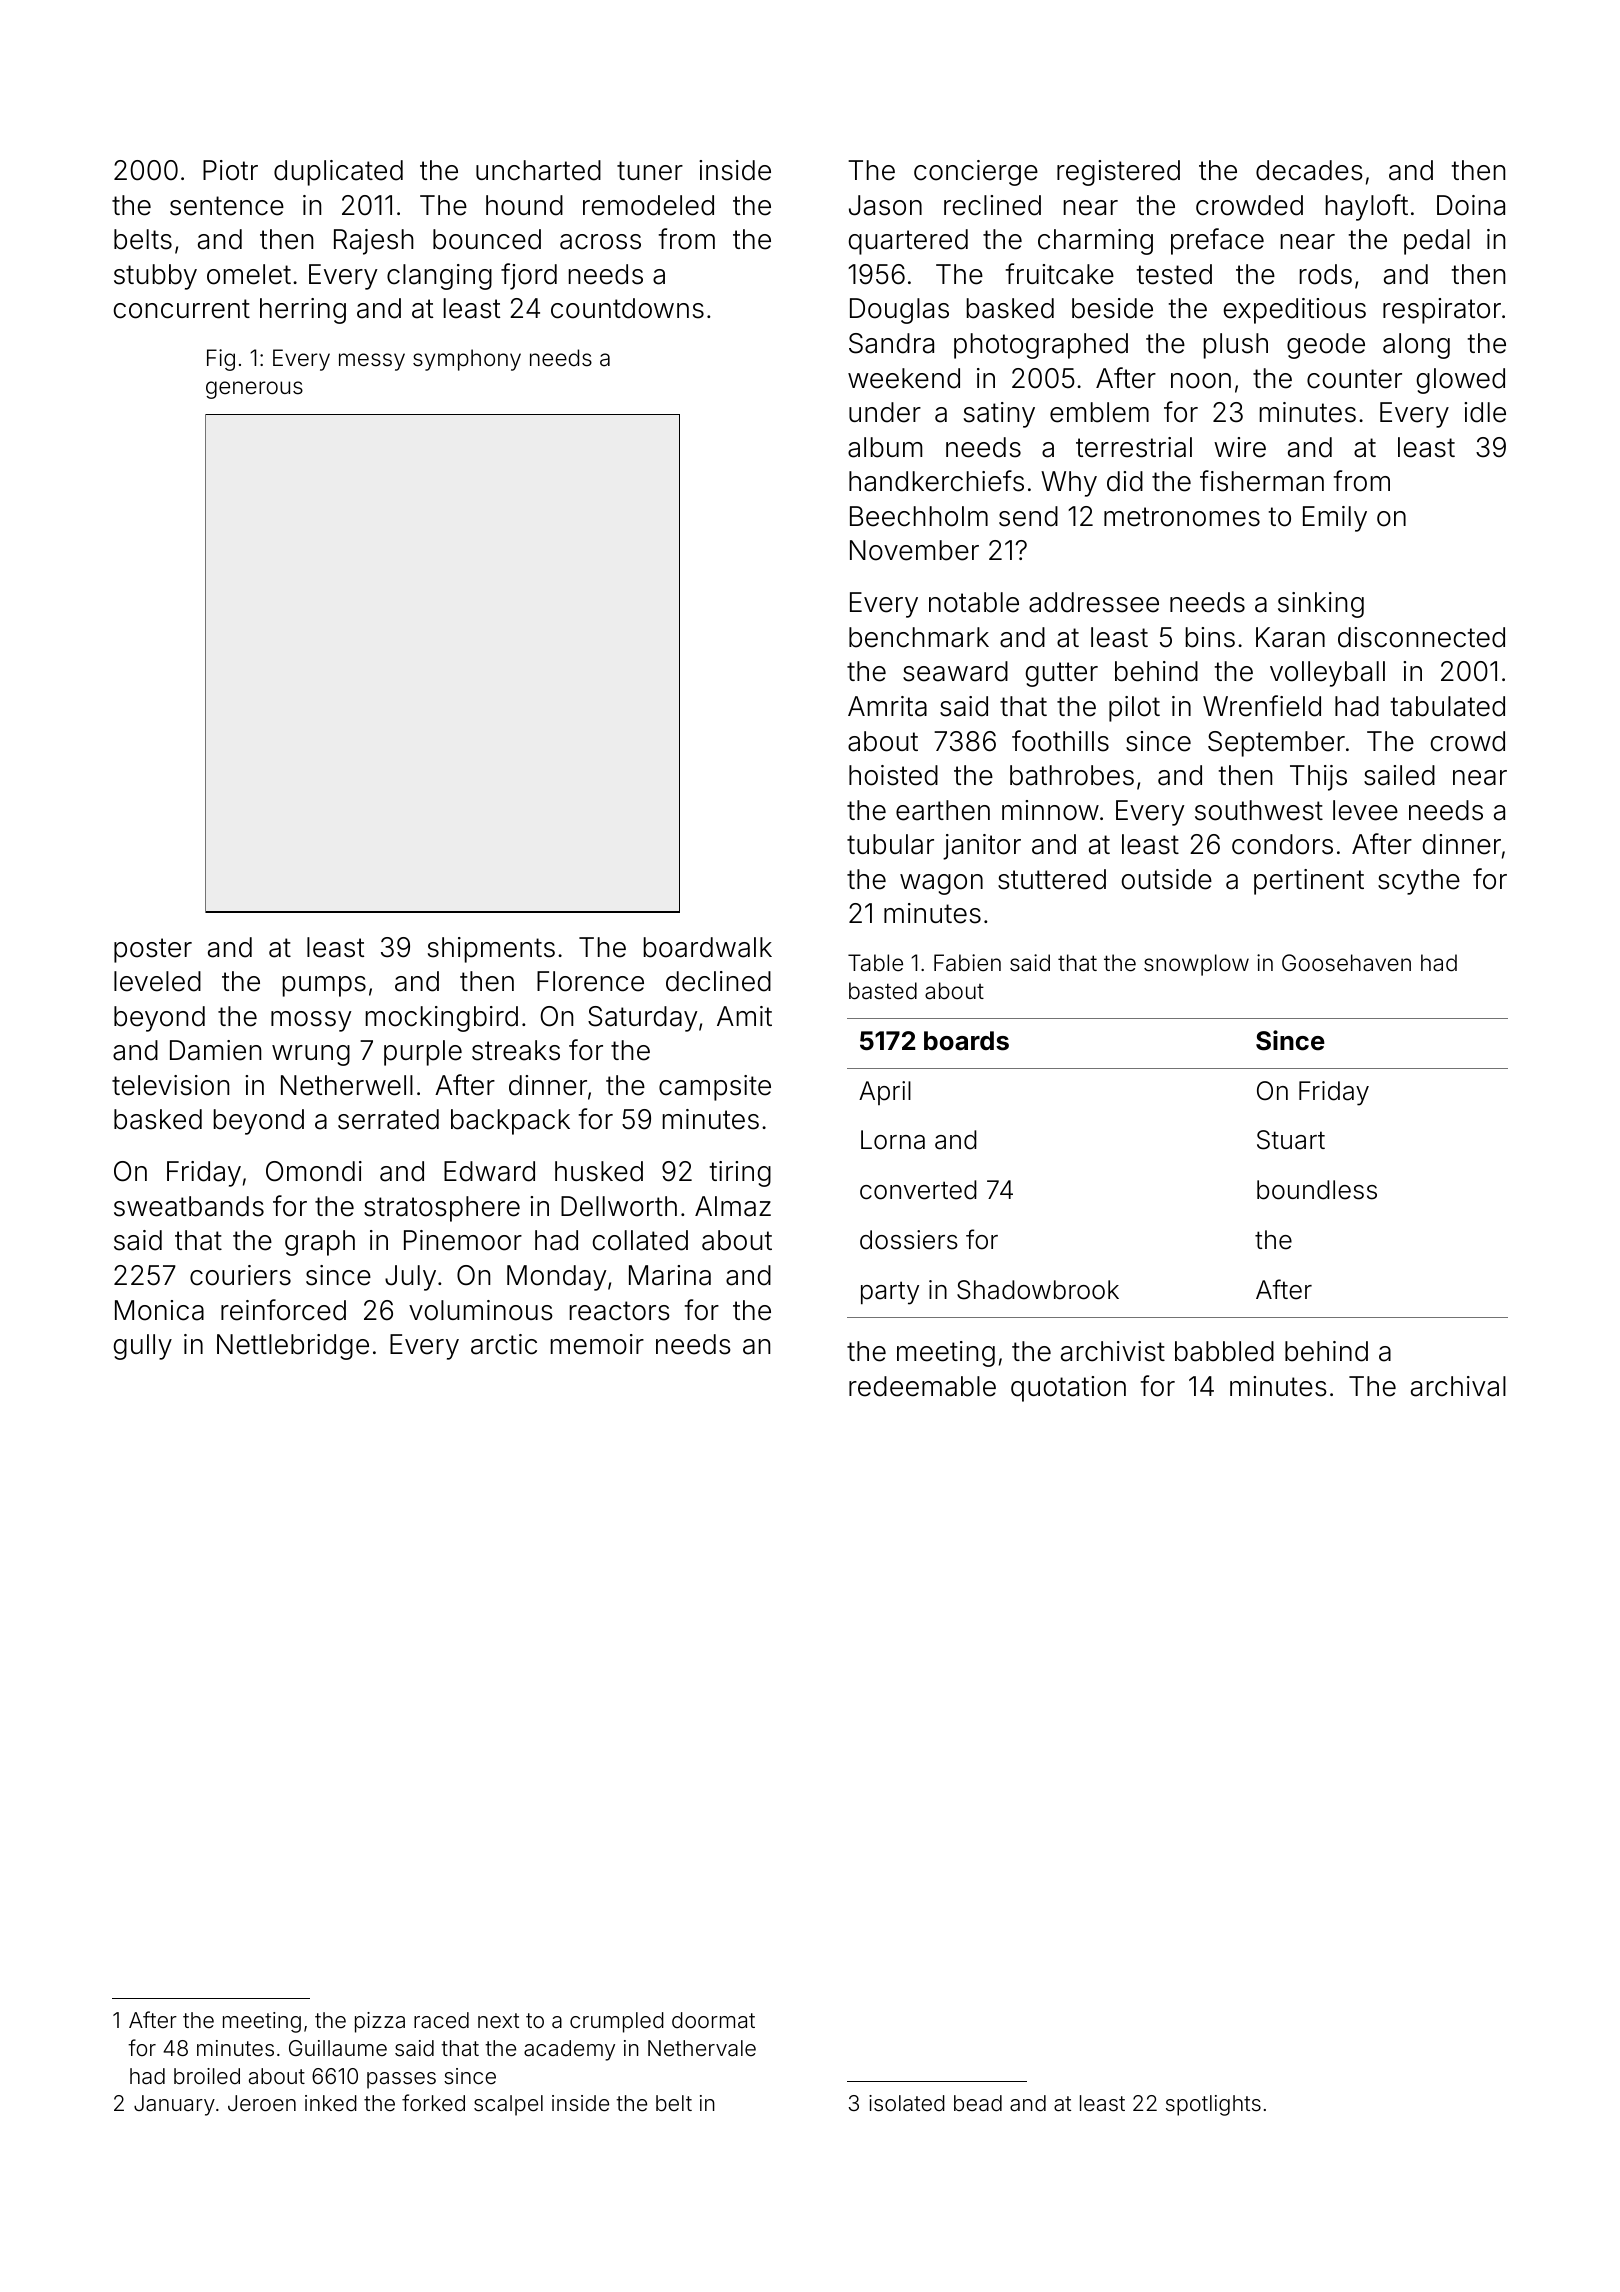 The width and height of the screenshot is (1620, 2292). What do you see at coordinates (713, 2020) in the screenshot?
I see `doormat` at bounding box center [713, 2020].
